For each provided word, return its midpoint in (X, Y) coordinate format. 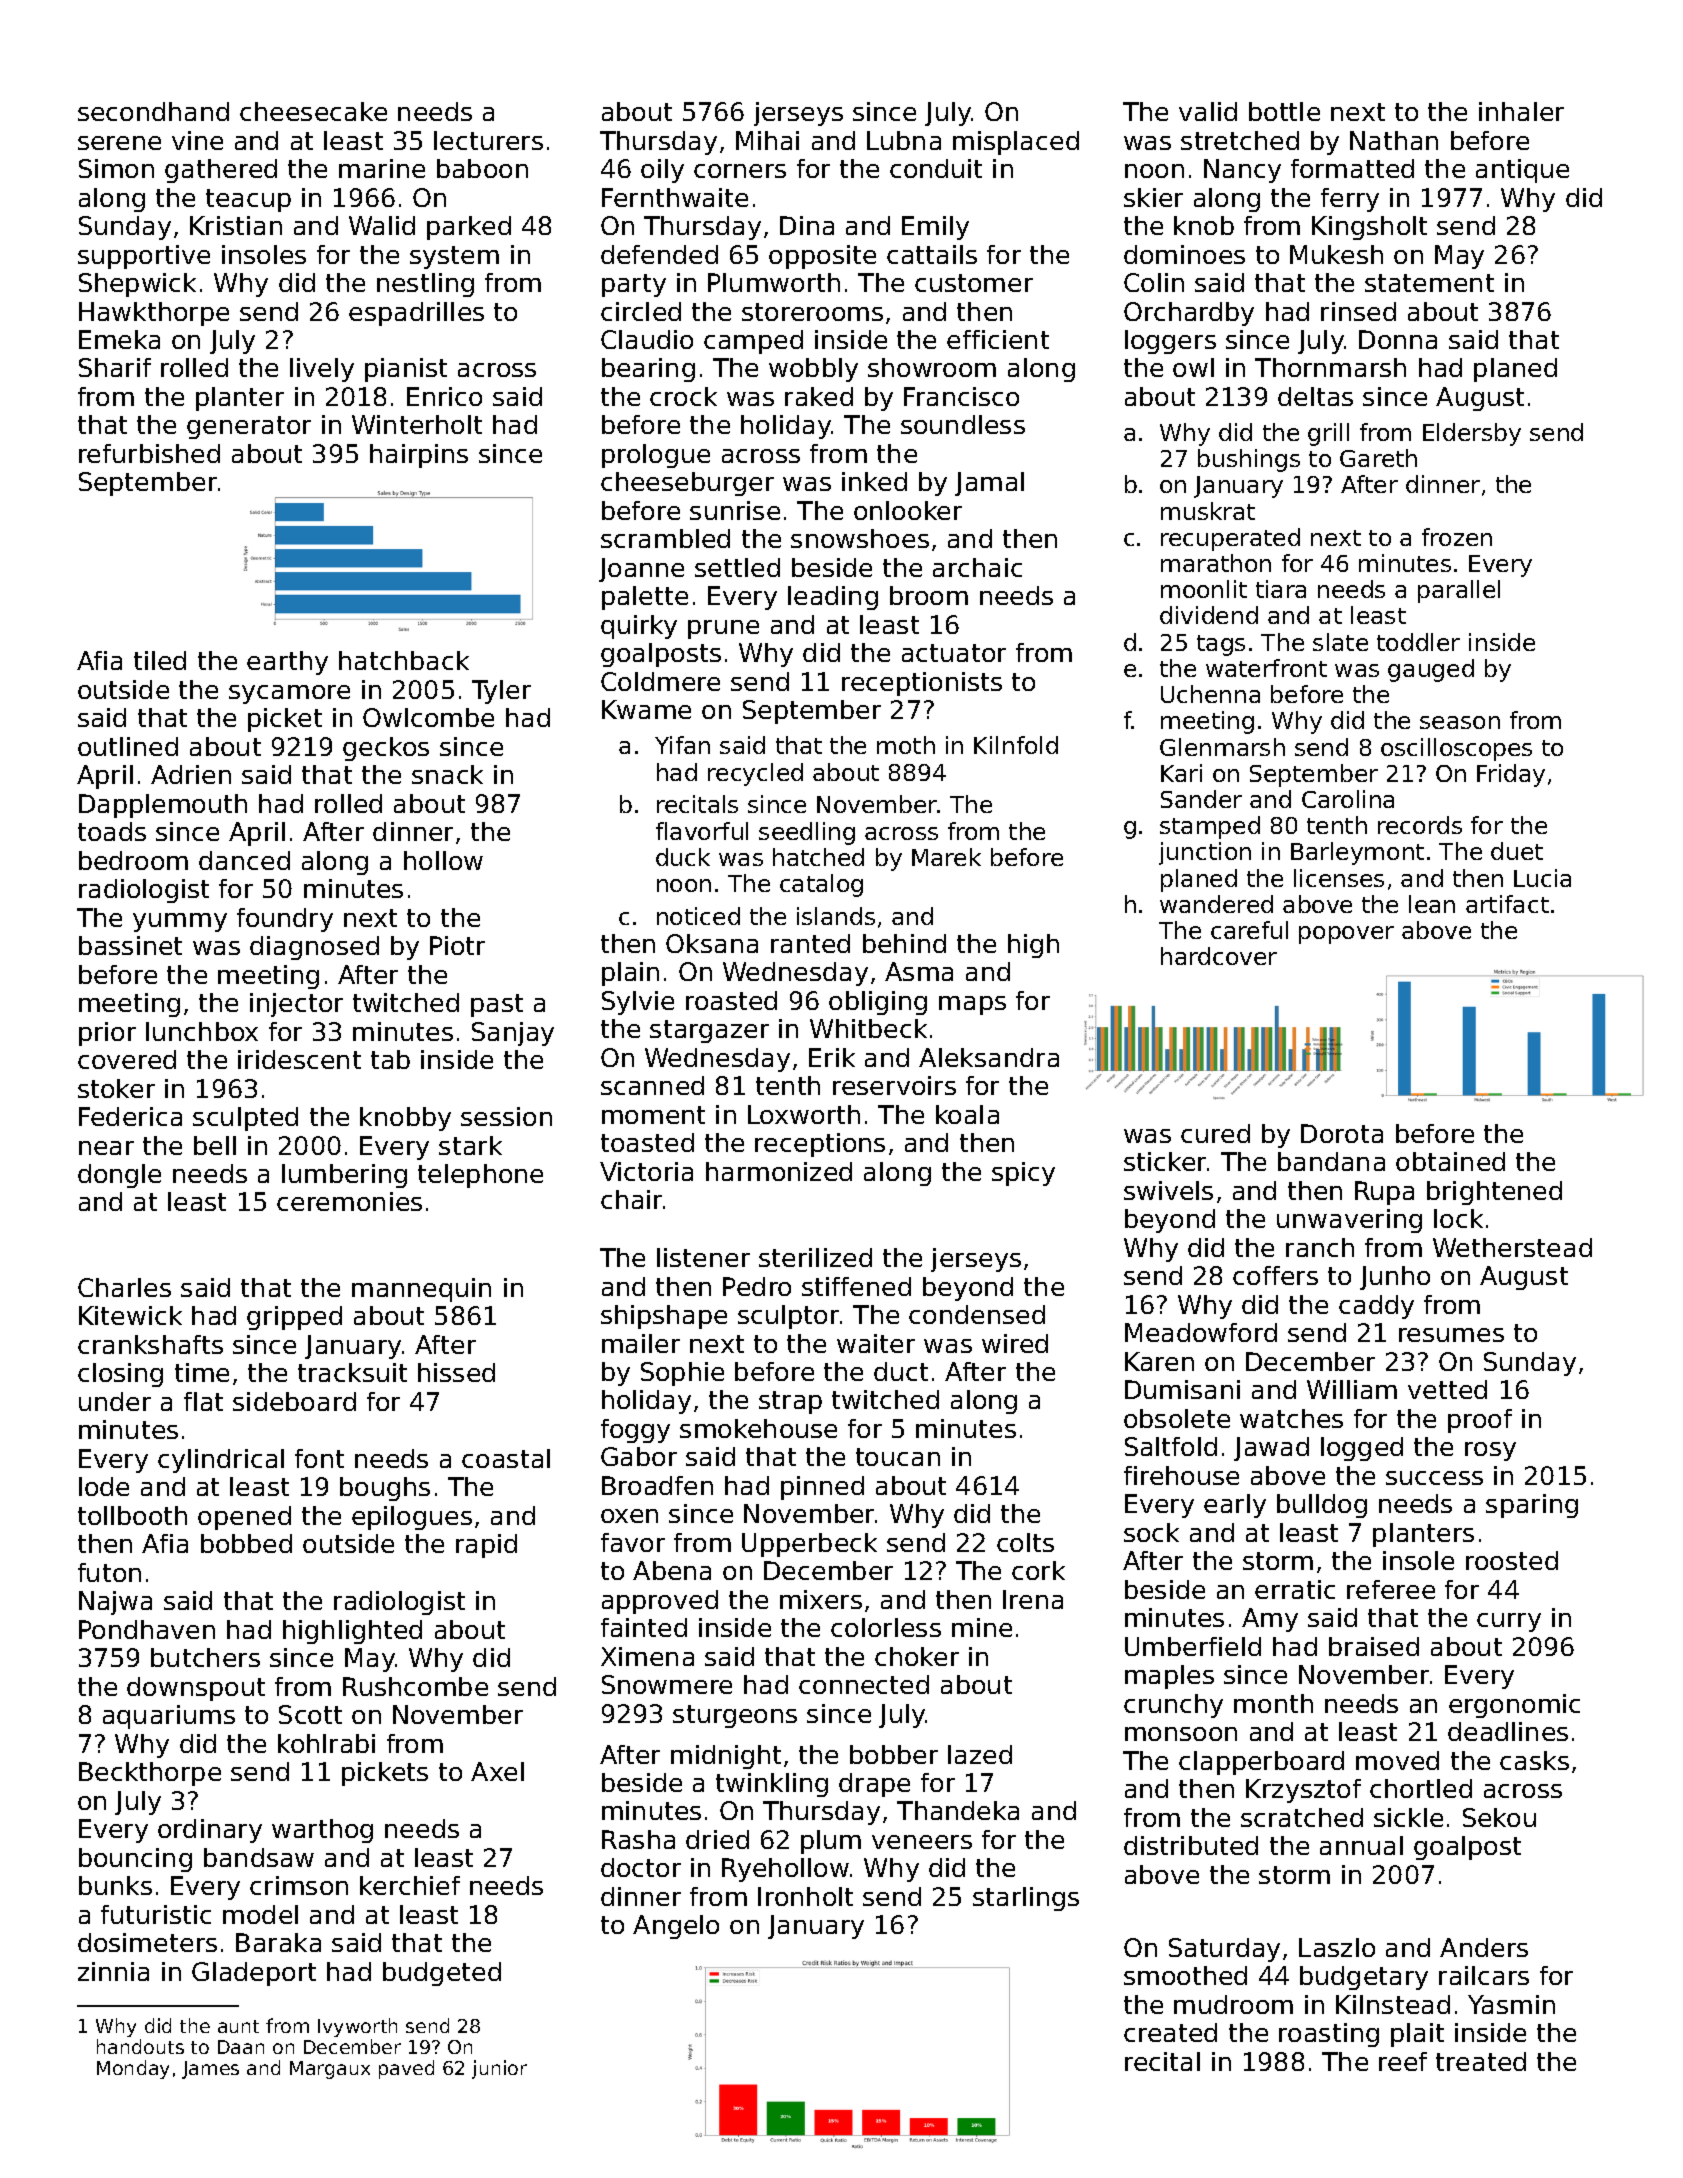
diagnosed (314, 948)
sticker (1165, 1161)
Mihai (767, 140)
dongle (119, 1176)
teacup (248, 200)
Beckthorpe (150, 1774)
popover (1346, 935)
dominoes (1184, 254)
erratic (1295, 1589)
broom (929, 595)
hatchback (404, 660)
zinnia (113, 1971)
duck (683, 857)
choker (917, 1656)
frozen (1457, 537)
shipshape (664, 1317)
